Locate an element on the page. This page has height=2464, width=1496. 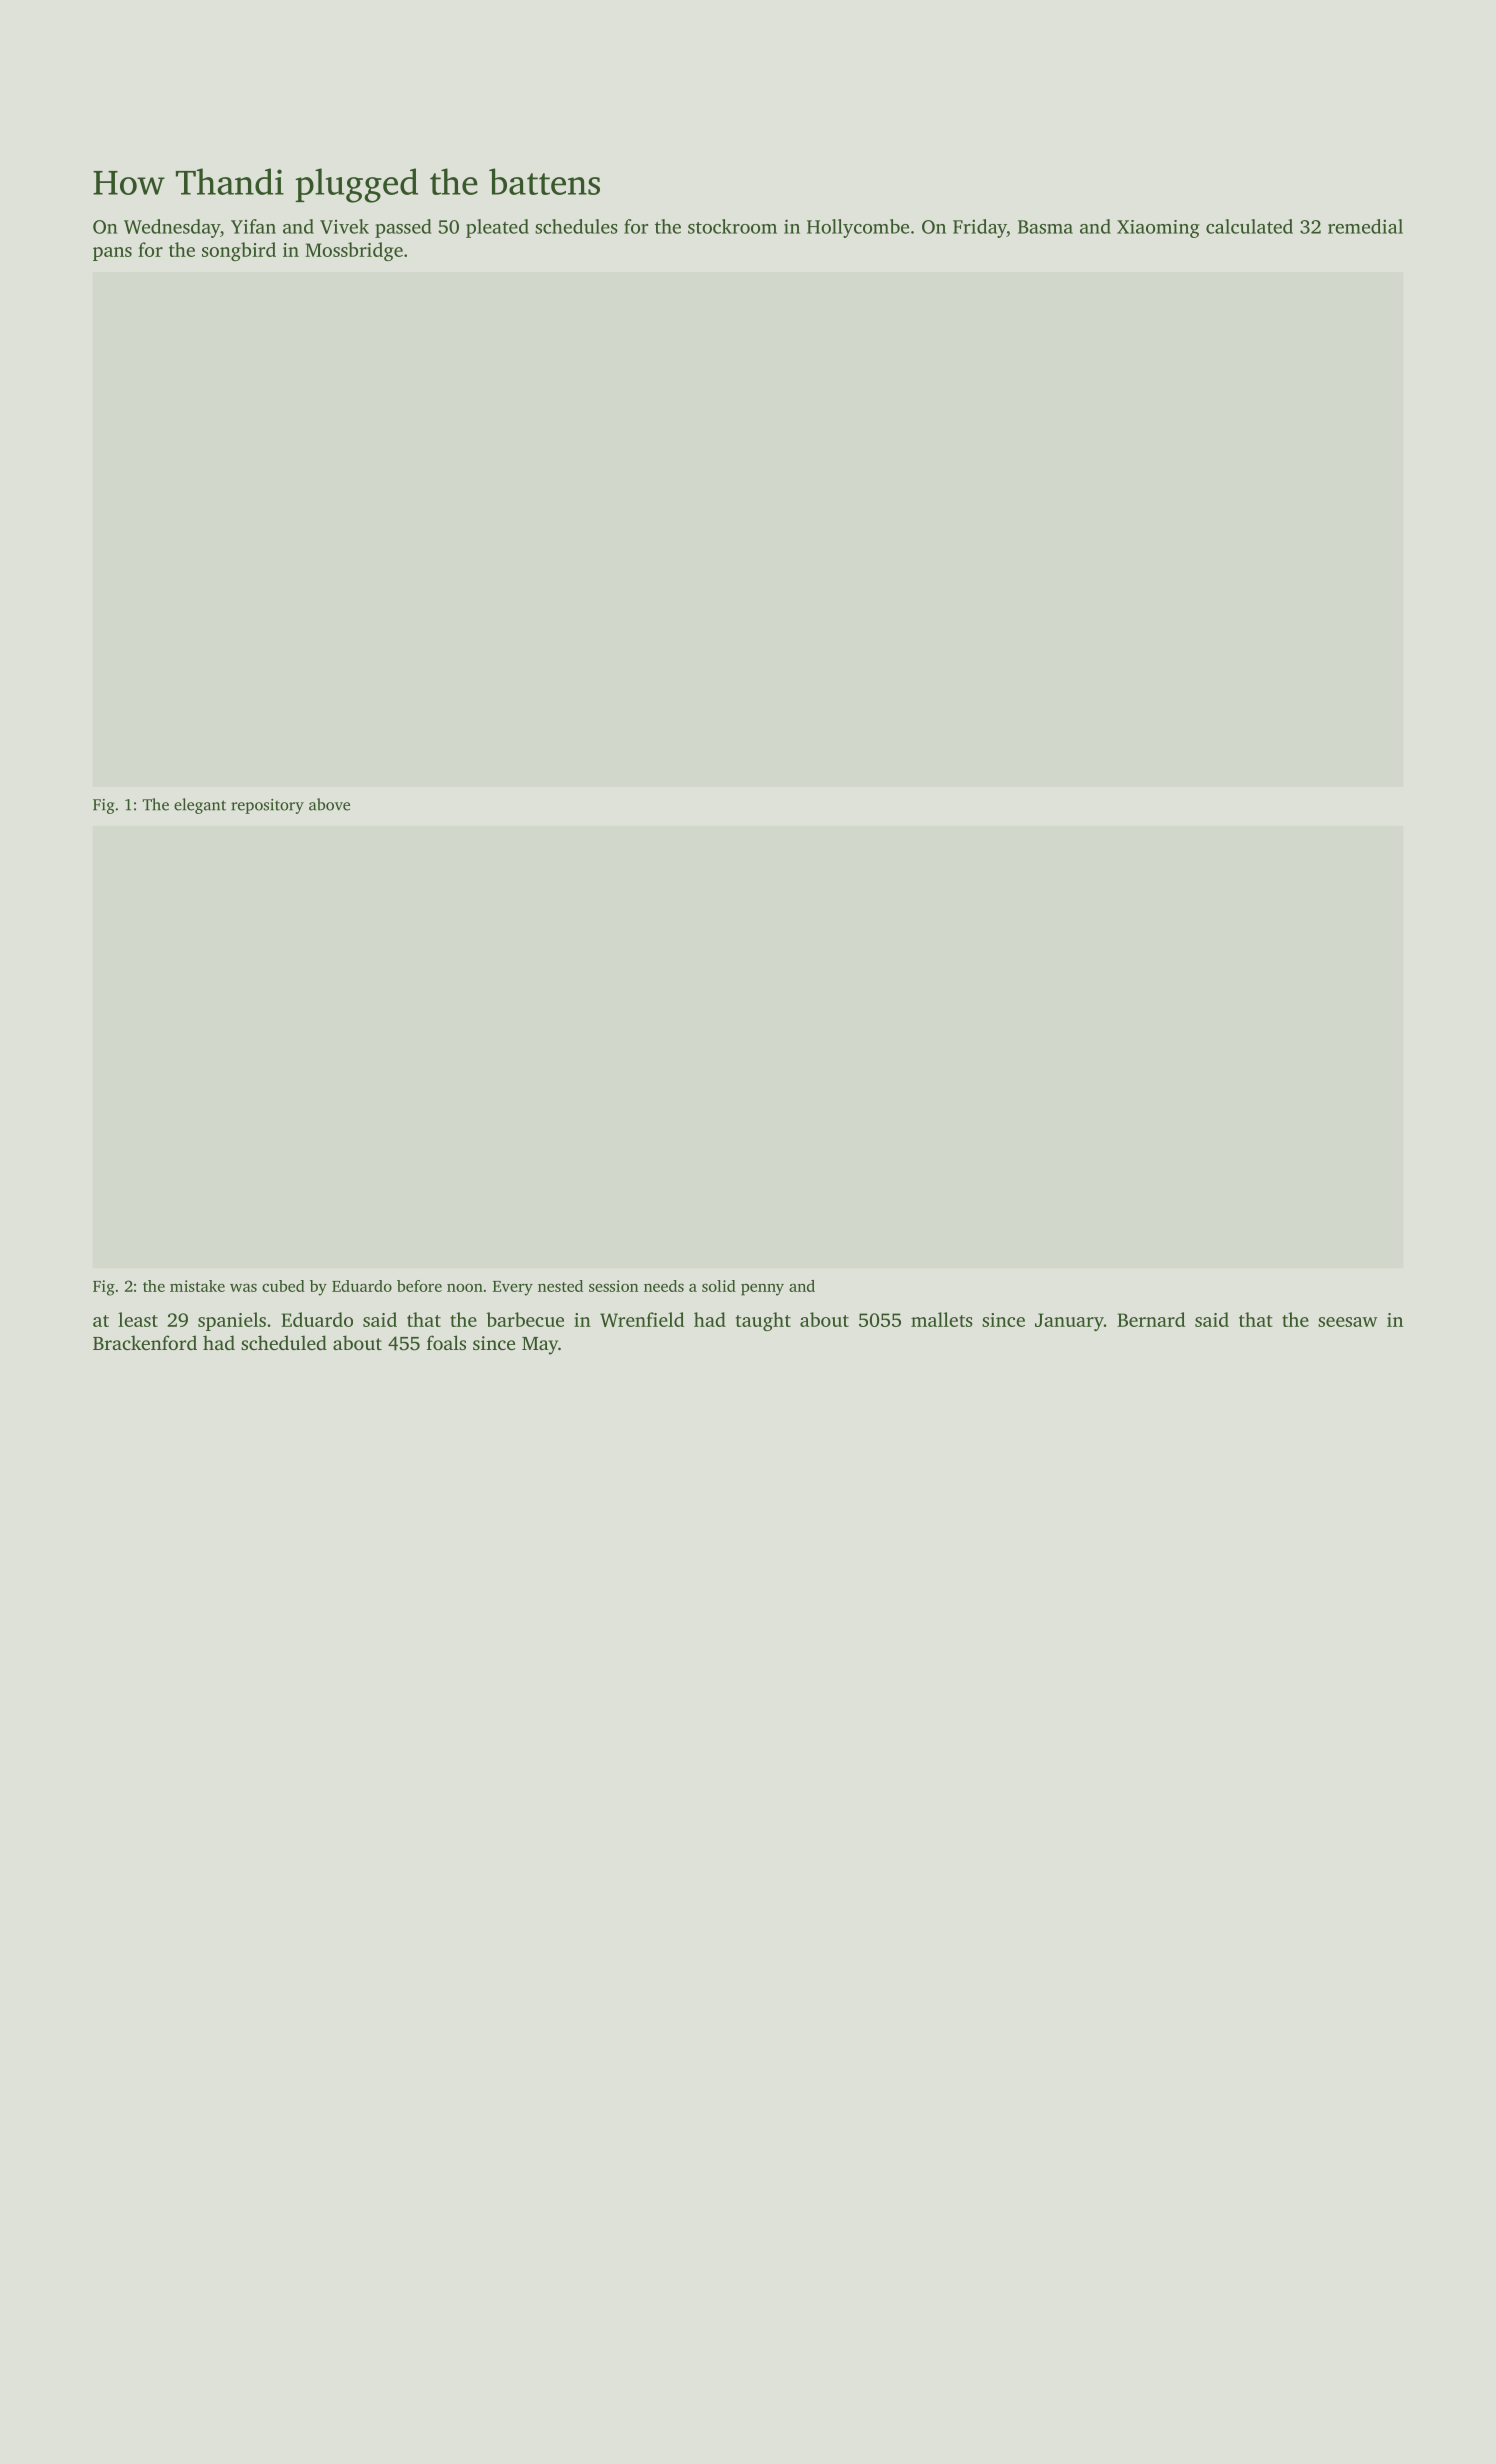
Mossbridge is located at coordinates (354, 251).
